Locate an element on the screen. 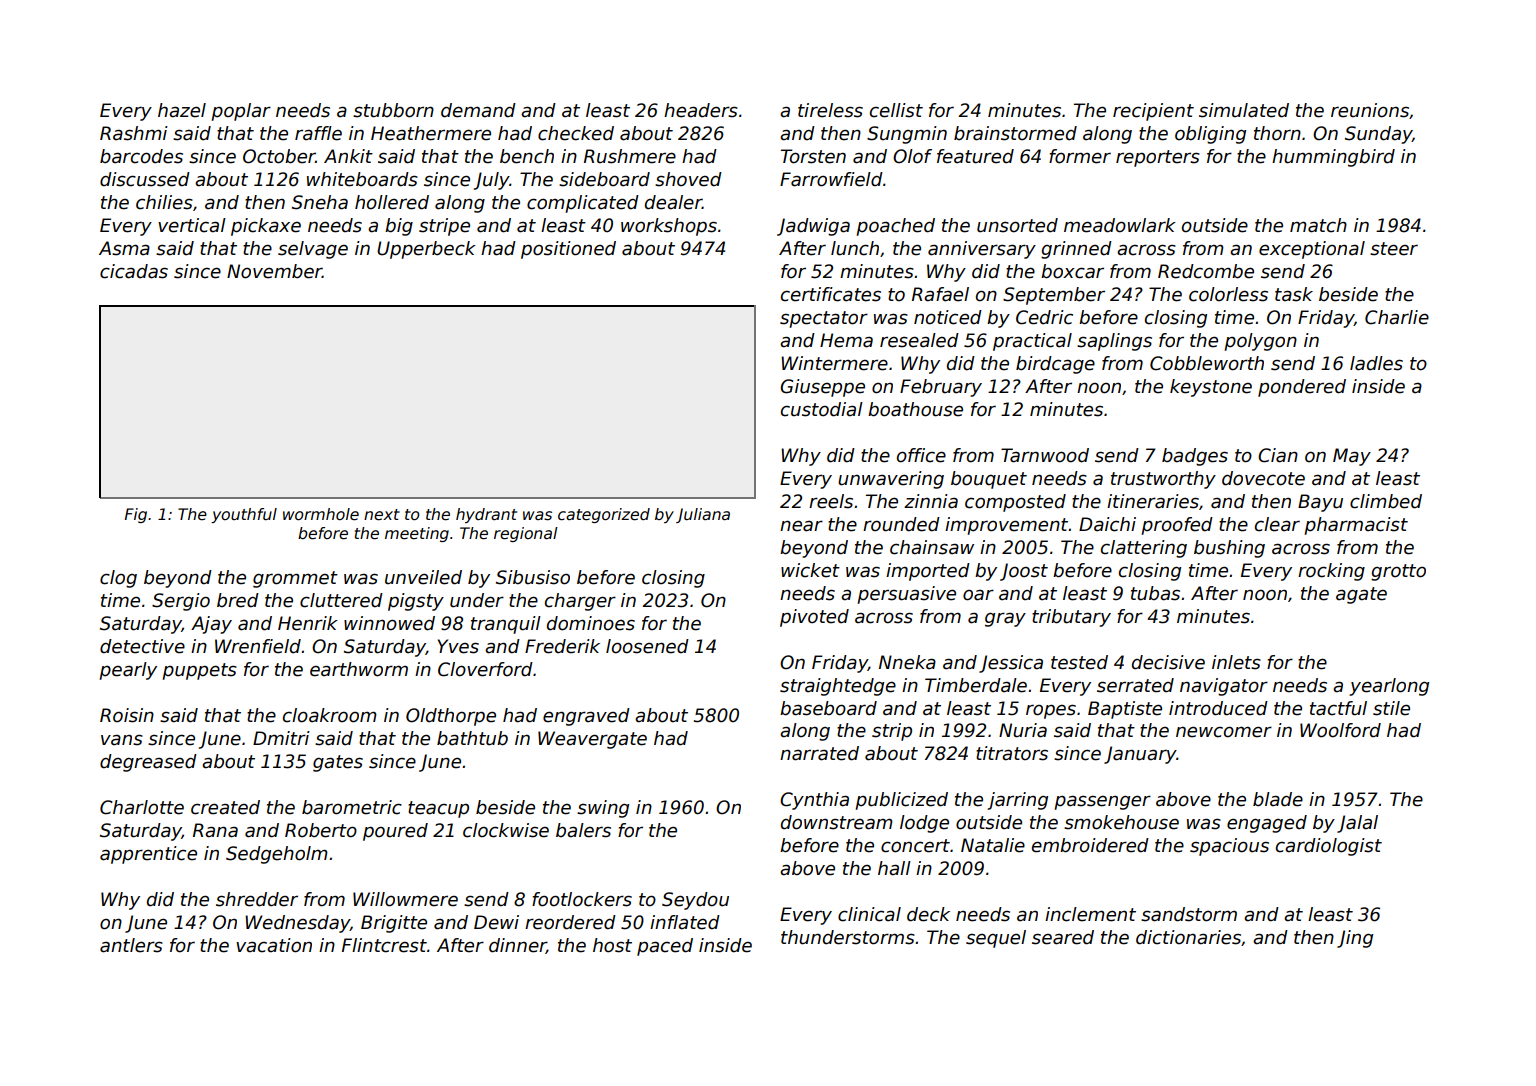 This screenshot has height=1086, width=1536. paced is located at coordinates (665, 947).
